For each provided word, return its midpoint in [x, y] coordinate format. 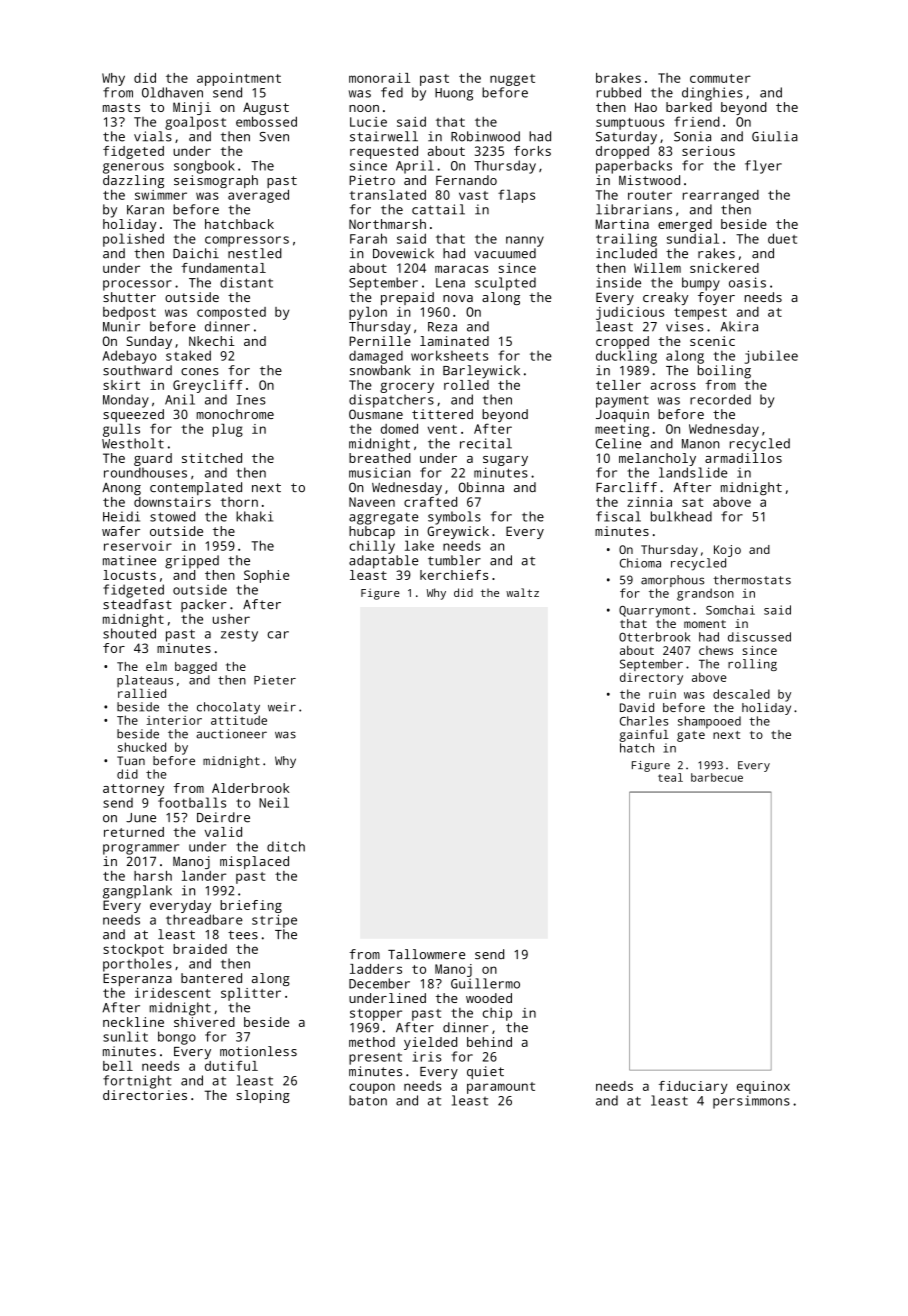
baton [368, 1100]
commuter [720, 78]
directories [145, 1095]
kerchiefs [454, 575]
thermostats [752, 580]
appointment [239, 79]
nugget [512, 80]
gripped [192, 562]
